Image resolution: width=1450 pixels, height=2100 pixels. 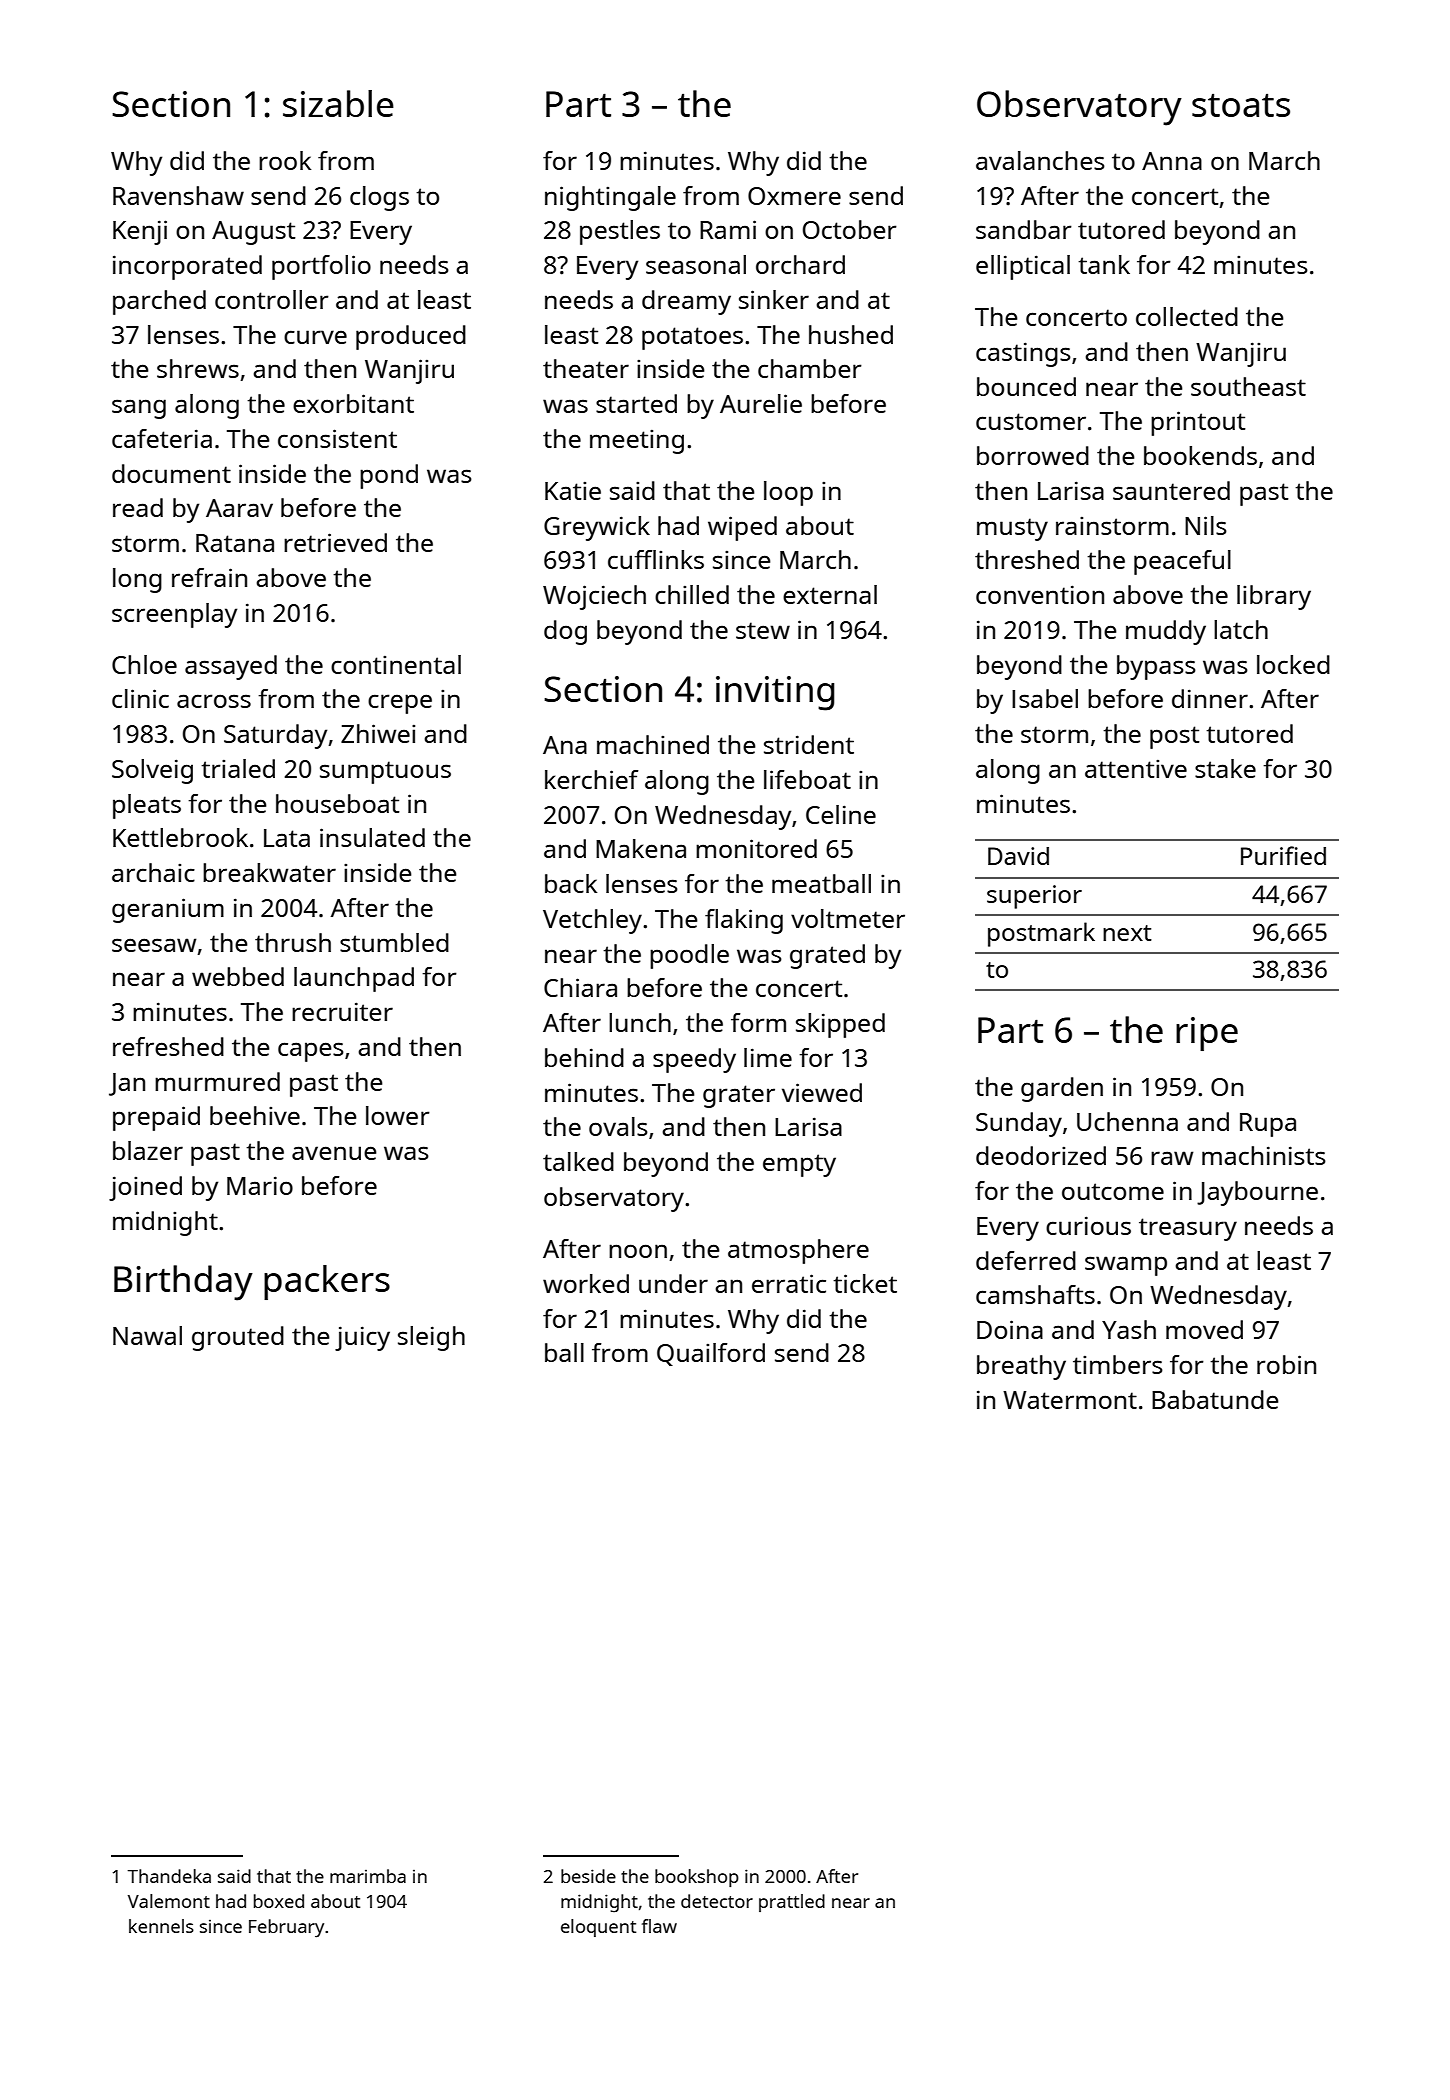 I want to click on David, so click(x=1018, y=856).
